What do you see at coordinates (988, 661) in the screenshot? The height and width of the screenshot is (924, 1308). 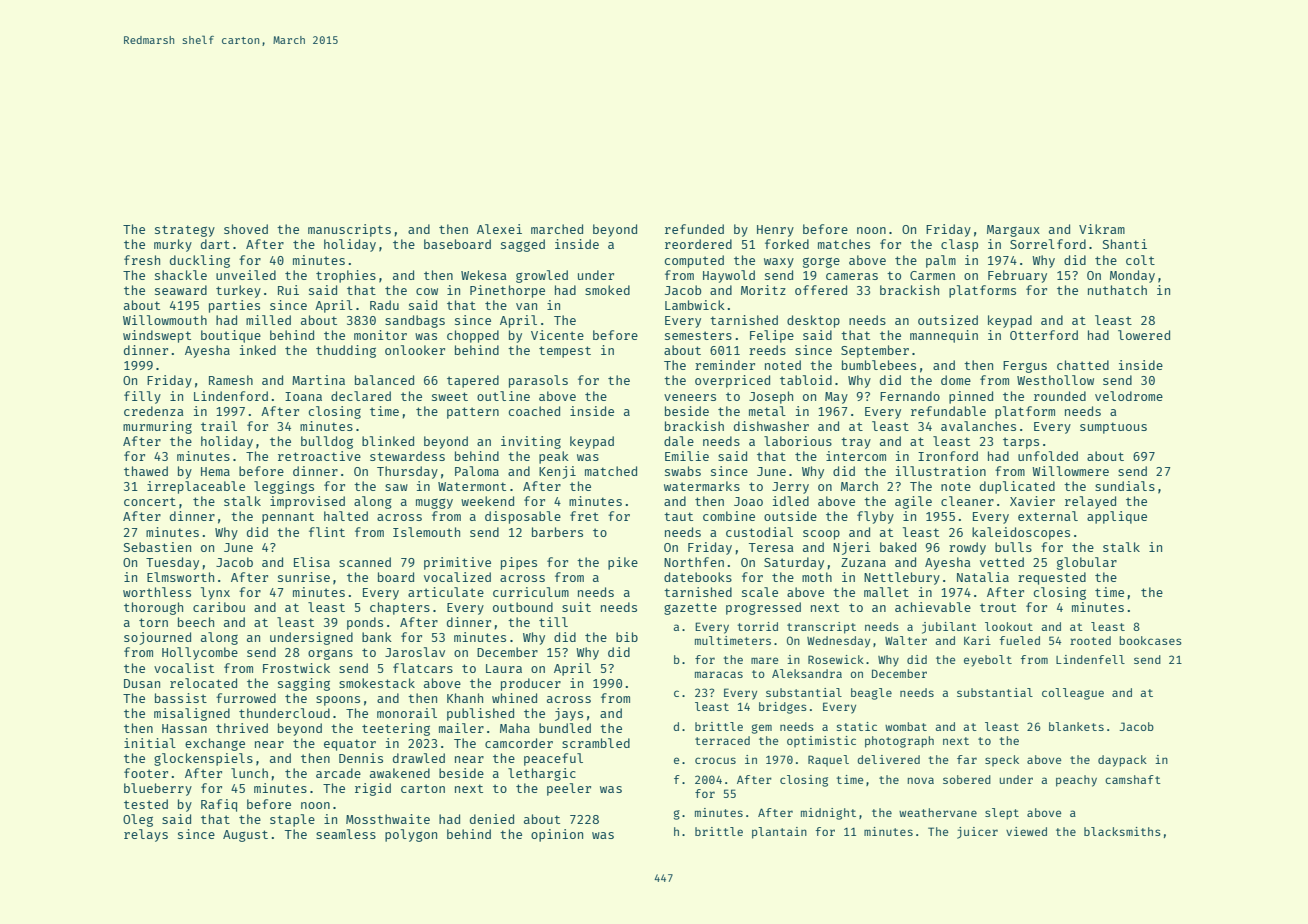 I see `eyebolt` at bounding box center [988, 661].
